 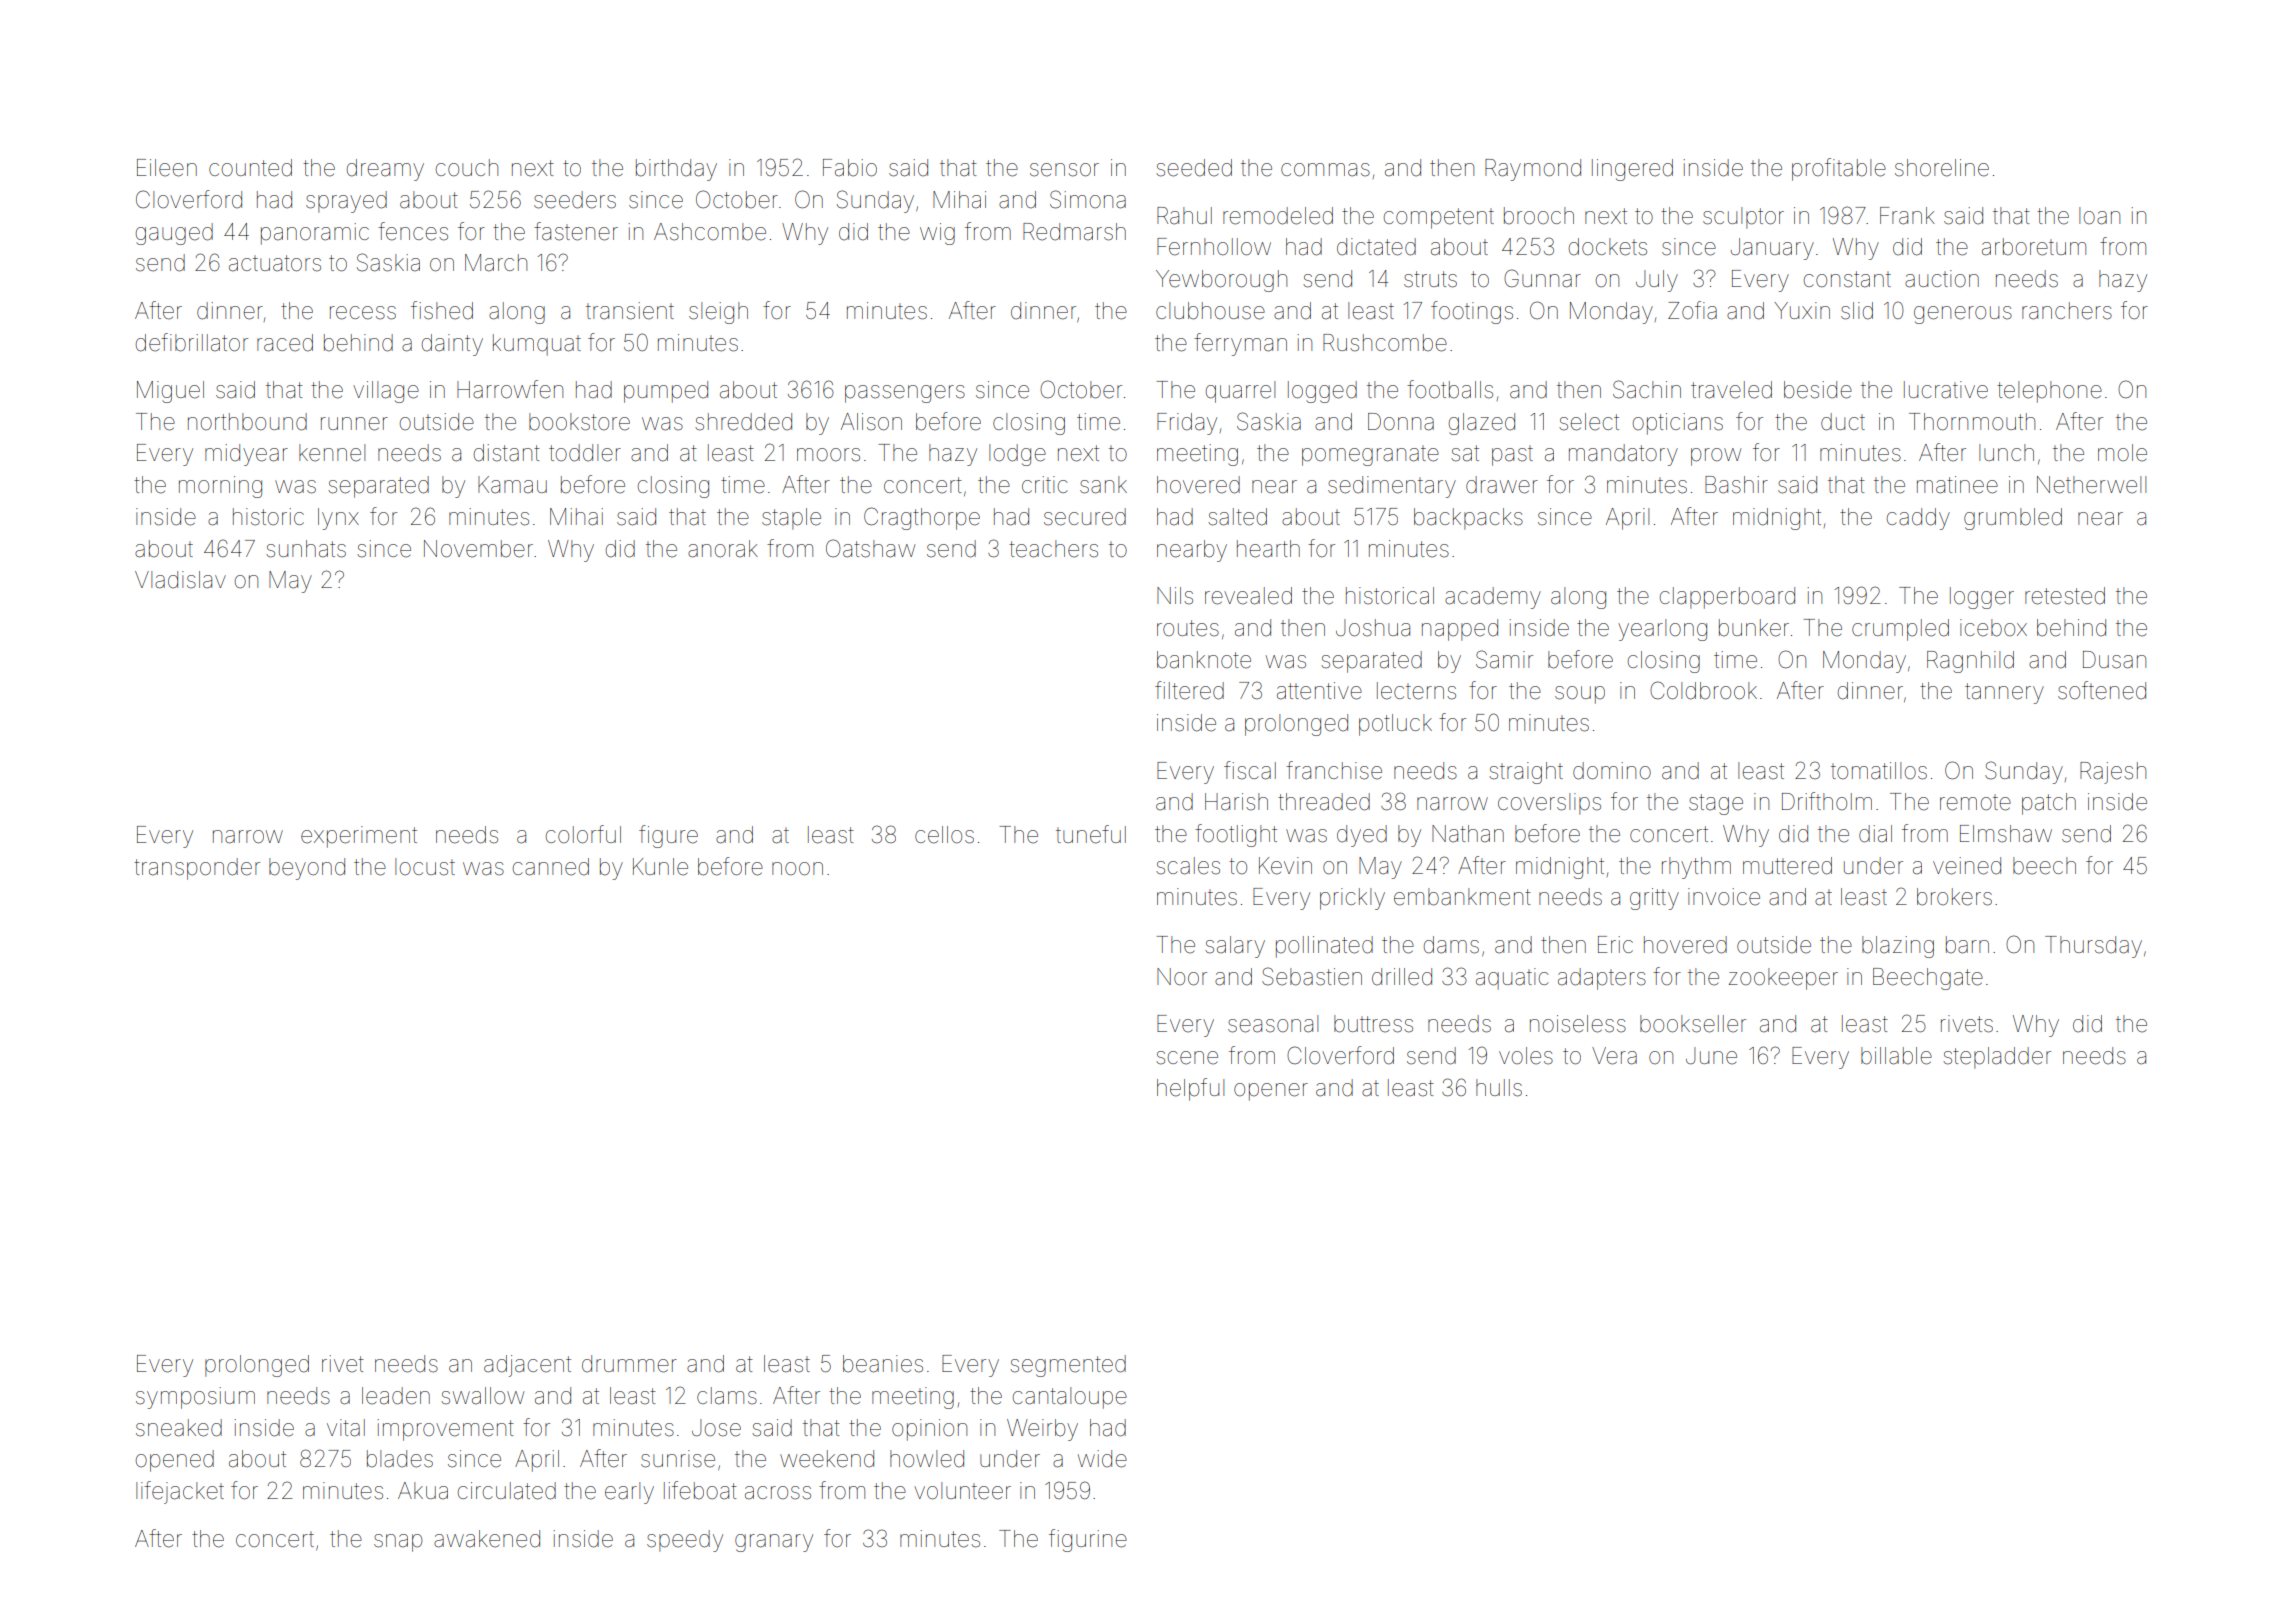 I want to click on transponder, so click(x=197, y=869).
